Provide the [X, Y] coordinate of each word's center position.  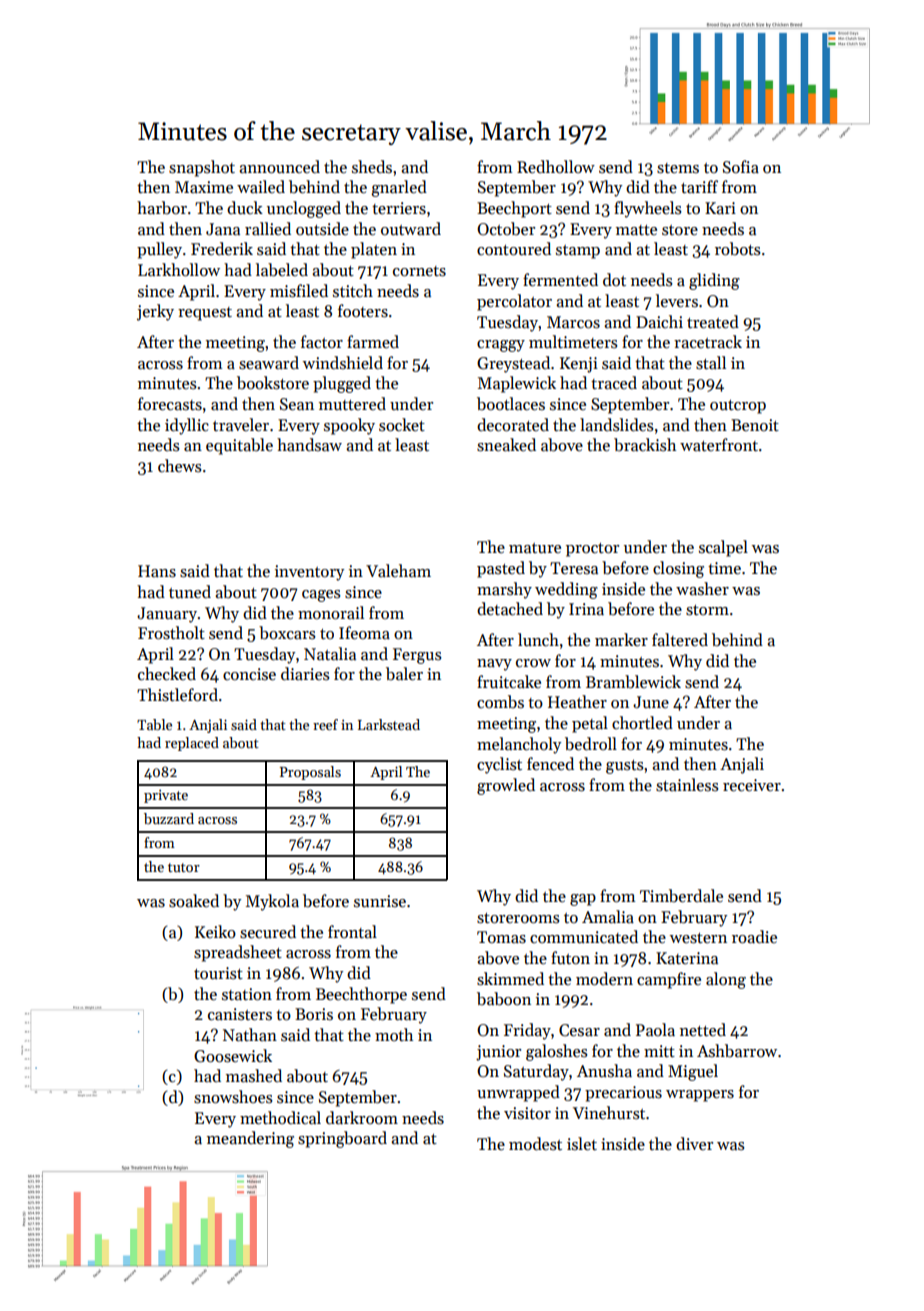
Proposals [310, 773]
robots [738, 249]
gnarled [399, 188]
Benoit [755, 425]
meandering [250, 1139]
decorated [513, 425]
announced [279, 167]
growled [506, 786]
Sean [297, 404]
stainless [687, 785]
